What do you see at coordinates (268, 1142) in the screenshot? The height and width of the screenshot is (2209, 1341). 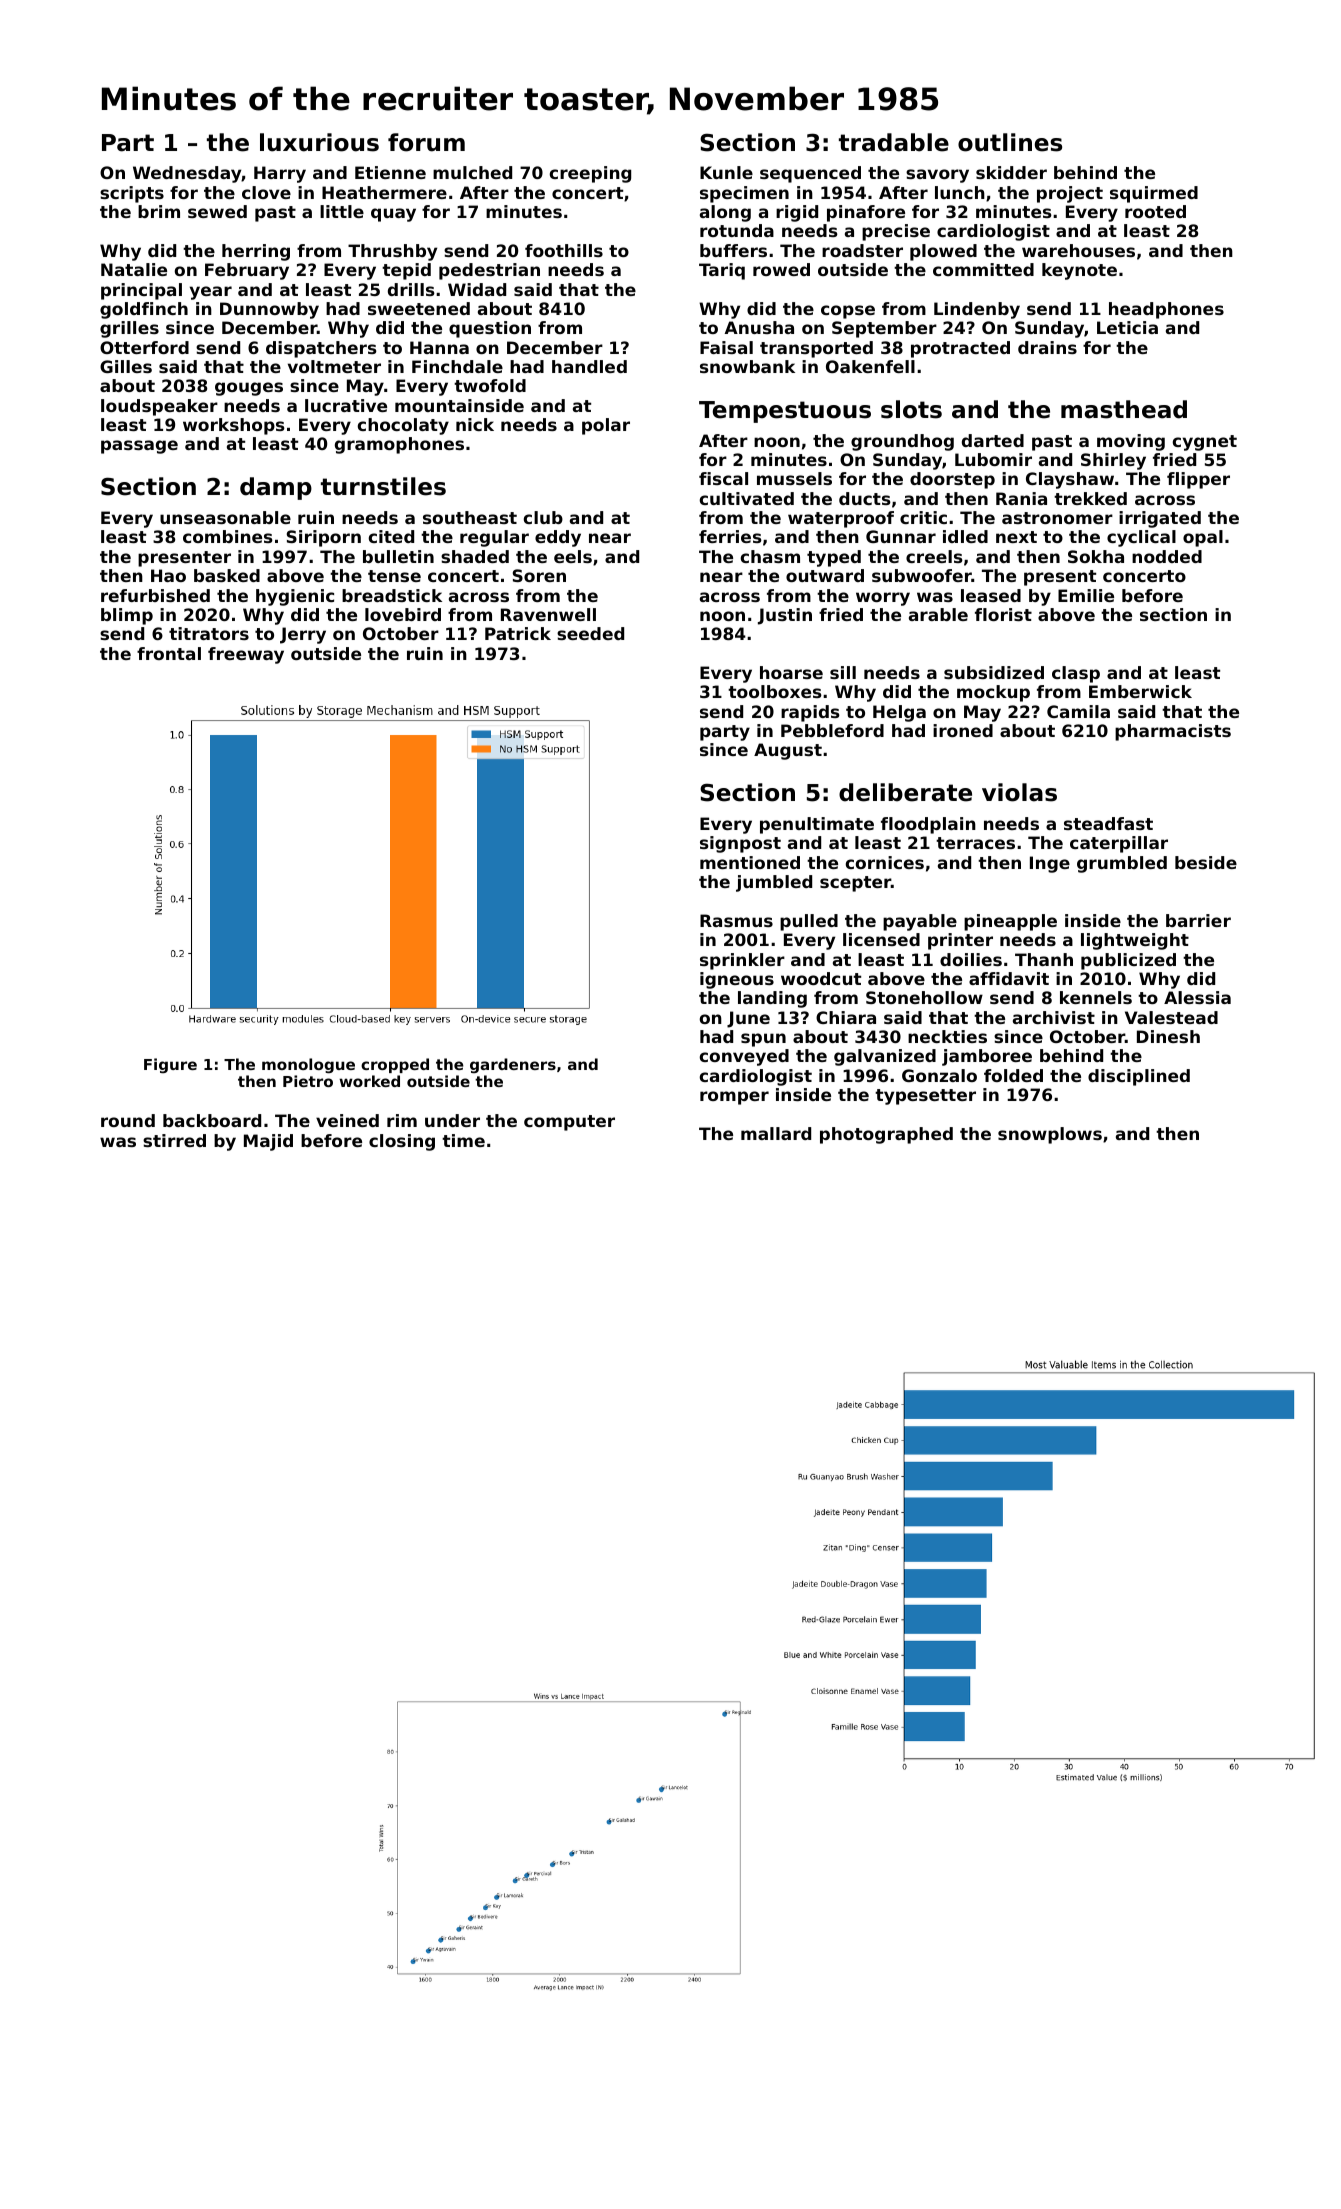 I see `Majid` at bounding box center [268, 1142].
